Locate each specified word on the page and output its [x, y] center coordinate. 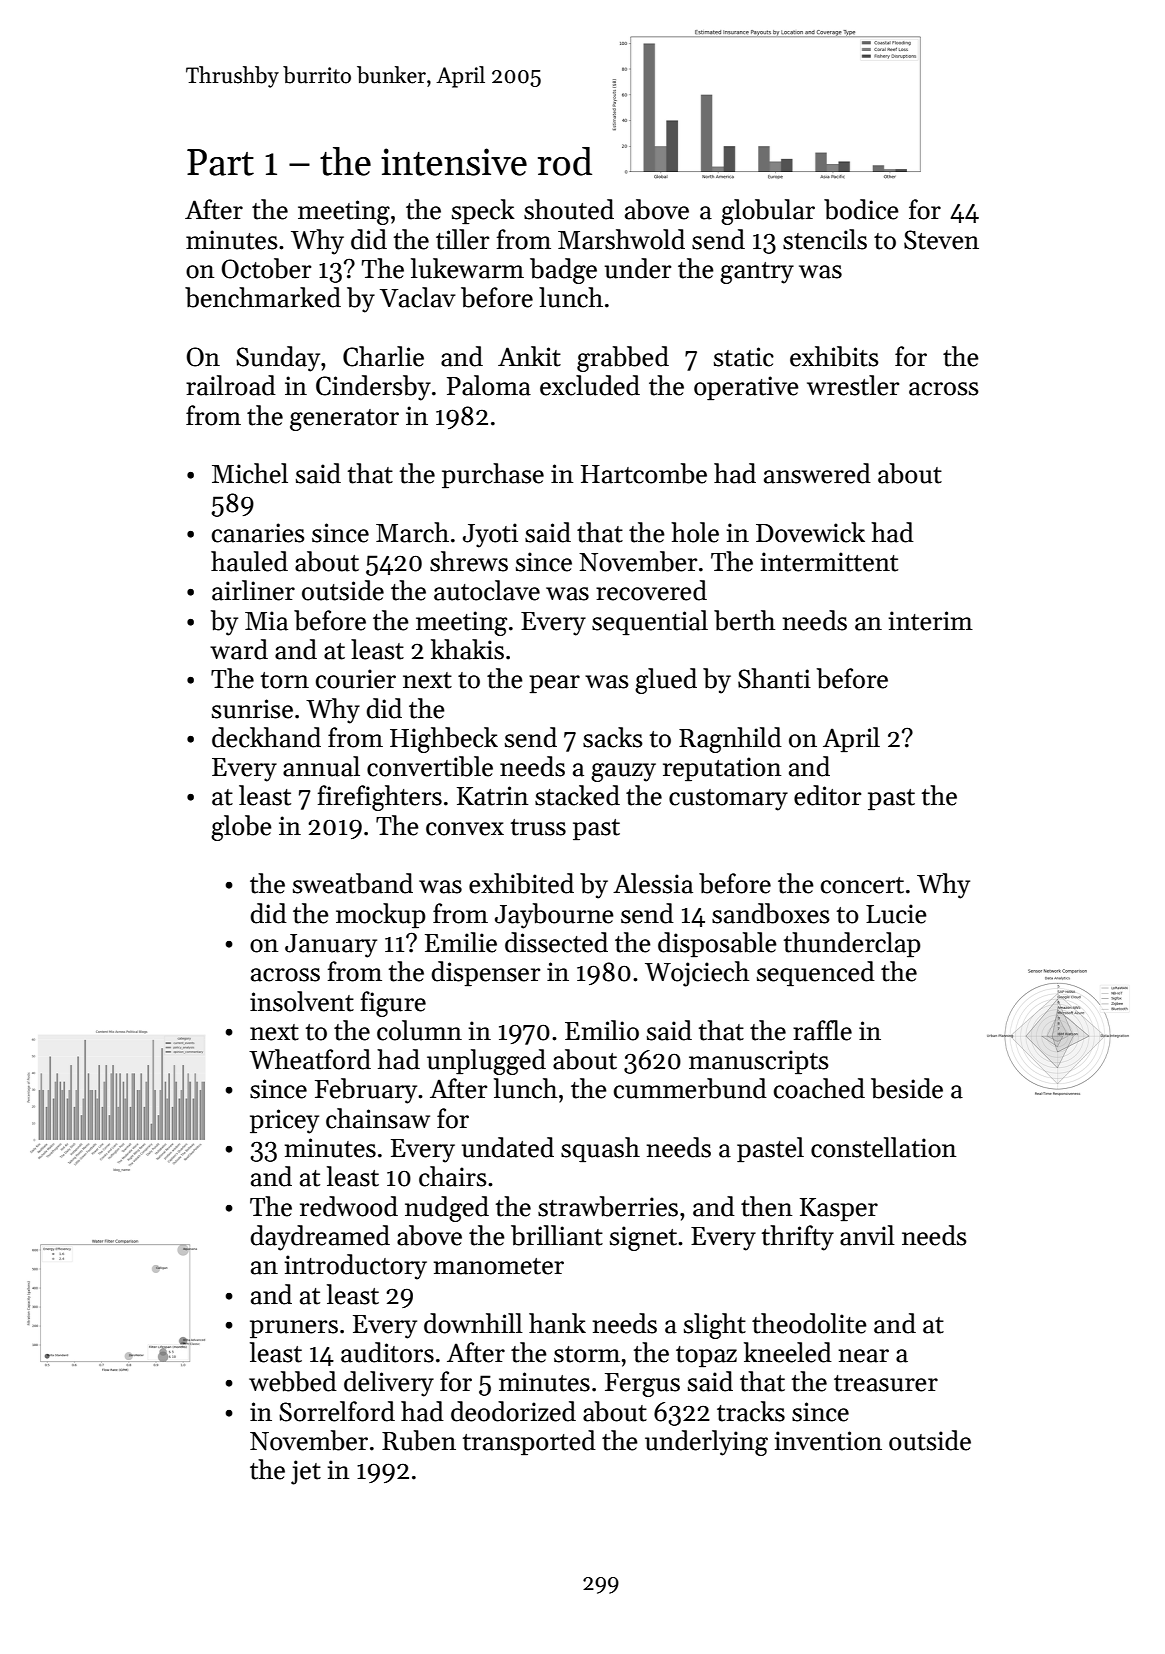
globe [241, 828]
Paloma [489, 385]
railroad [231, 385]
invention [828, 1441]
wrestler [853, 385]
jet [306, 1472]
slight [715, 1326]
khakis [467, 649]
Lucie [896, 914]
